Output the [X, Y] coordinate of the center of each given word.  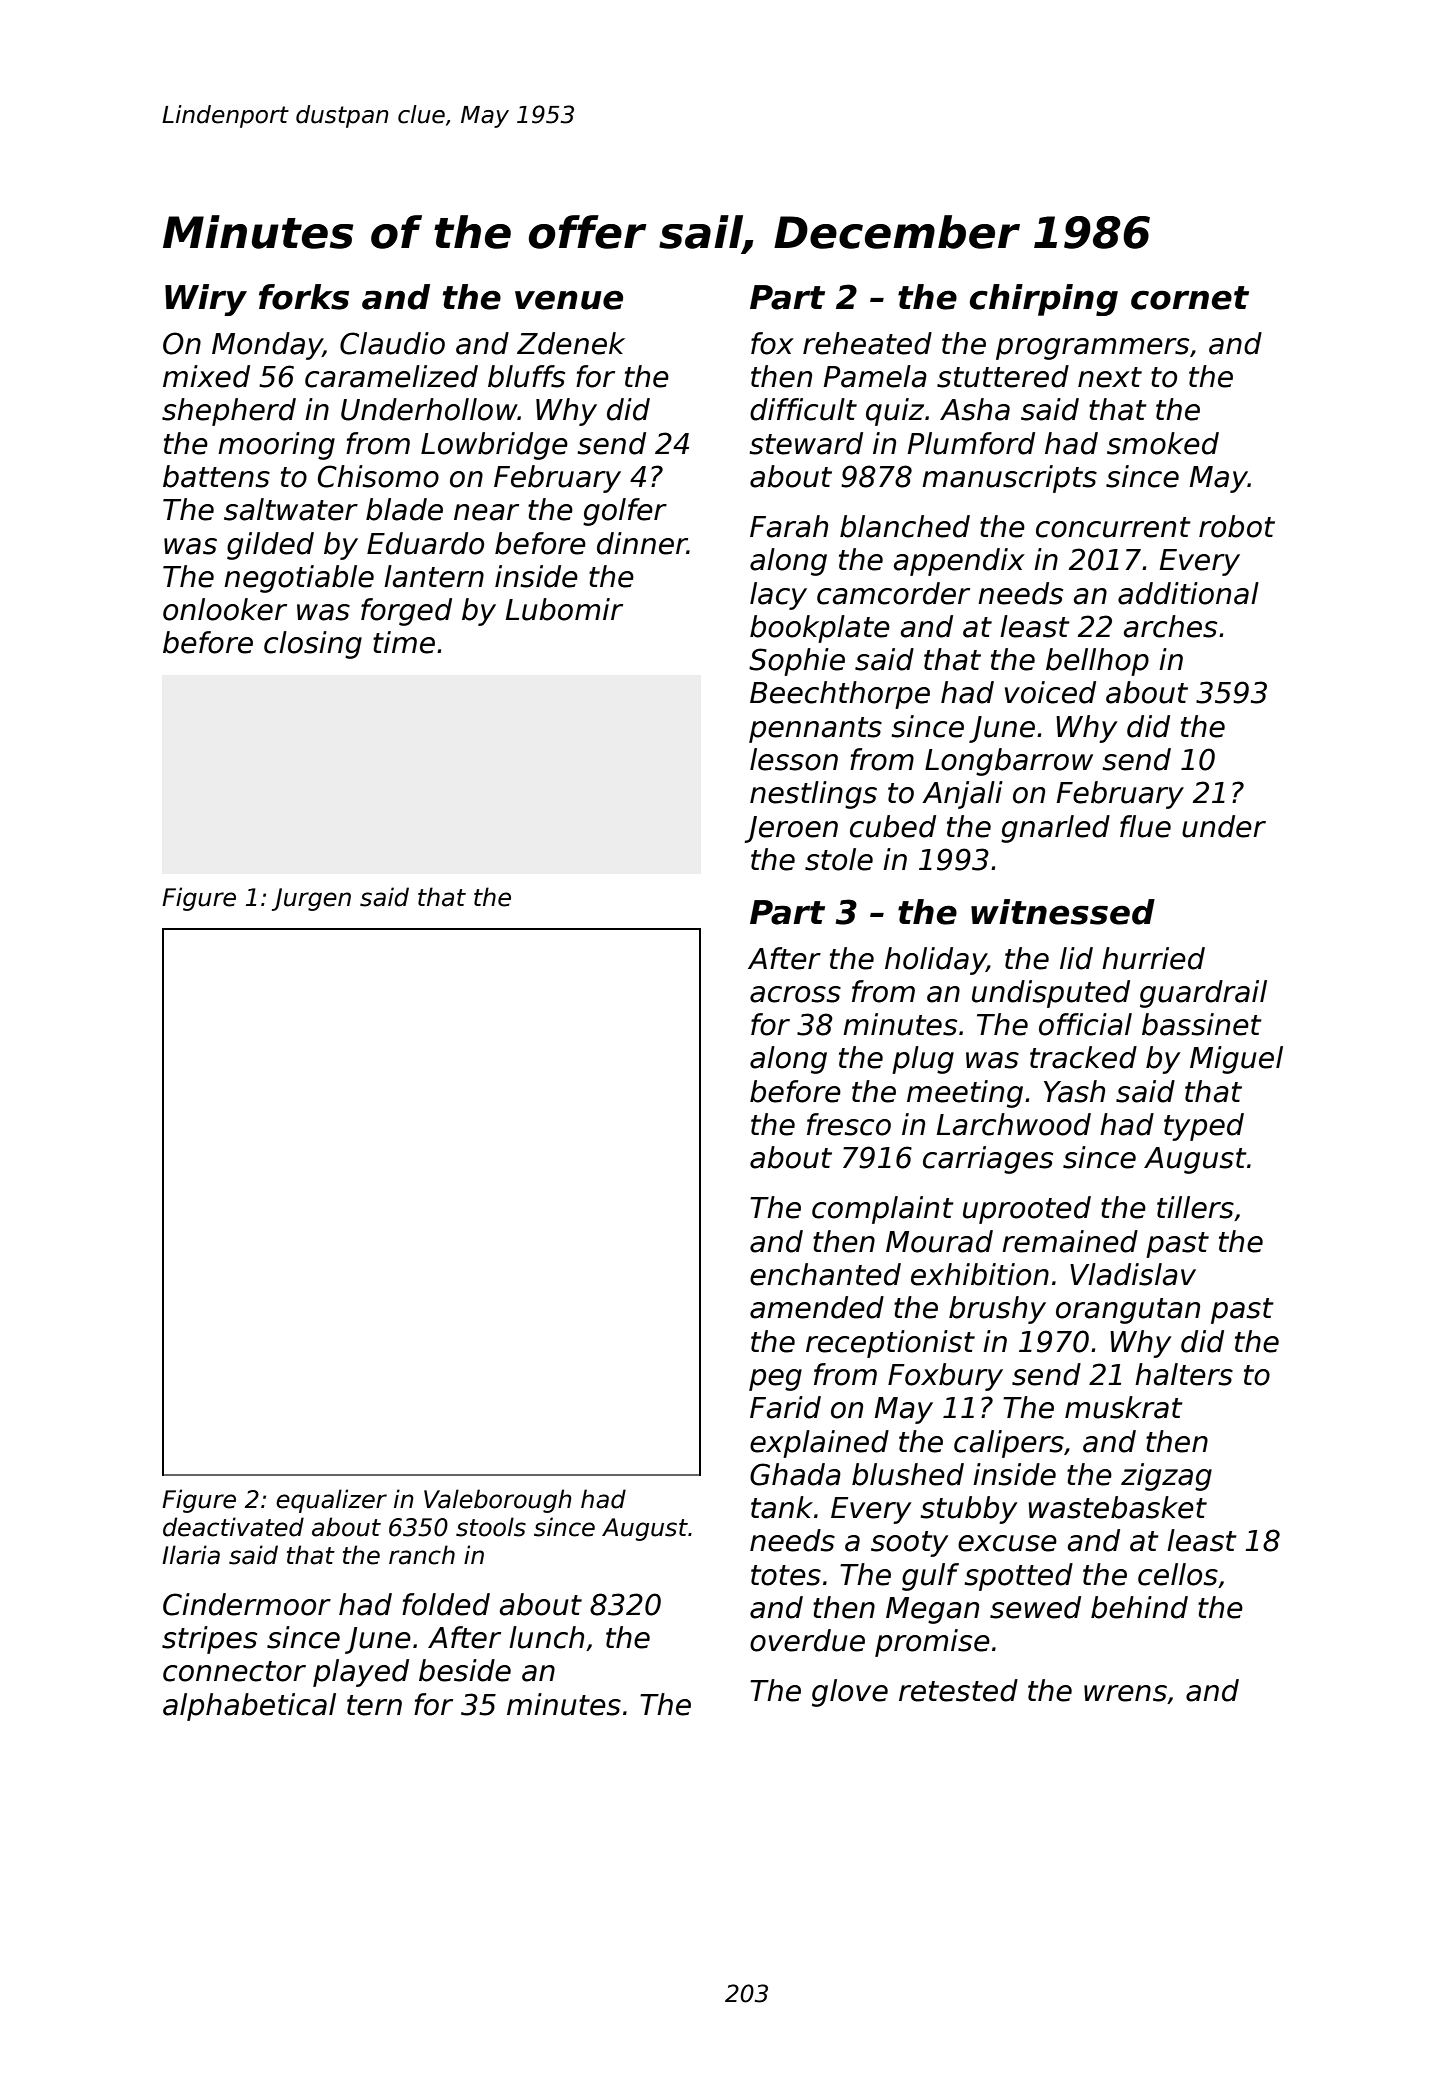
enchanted [825, 1274]
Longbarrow [1009, 762]
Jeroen [791, 829]
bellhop [1097, 662]
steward [806, 443]
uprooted [1027, 1210]
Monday [267, 346]
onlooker [225, 609]
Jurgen [311, 899]
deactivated [233, 1527]
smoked [1163, 443]
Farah [789, 526]
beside [465, 1670]
